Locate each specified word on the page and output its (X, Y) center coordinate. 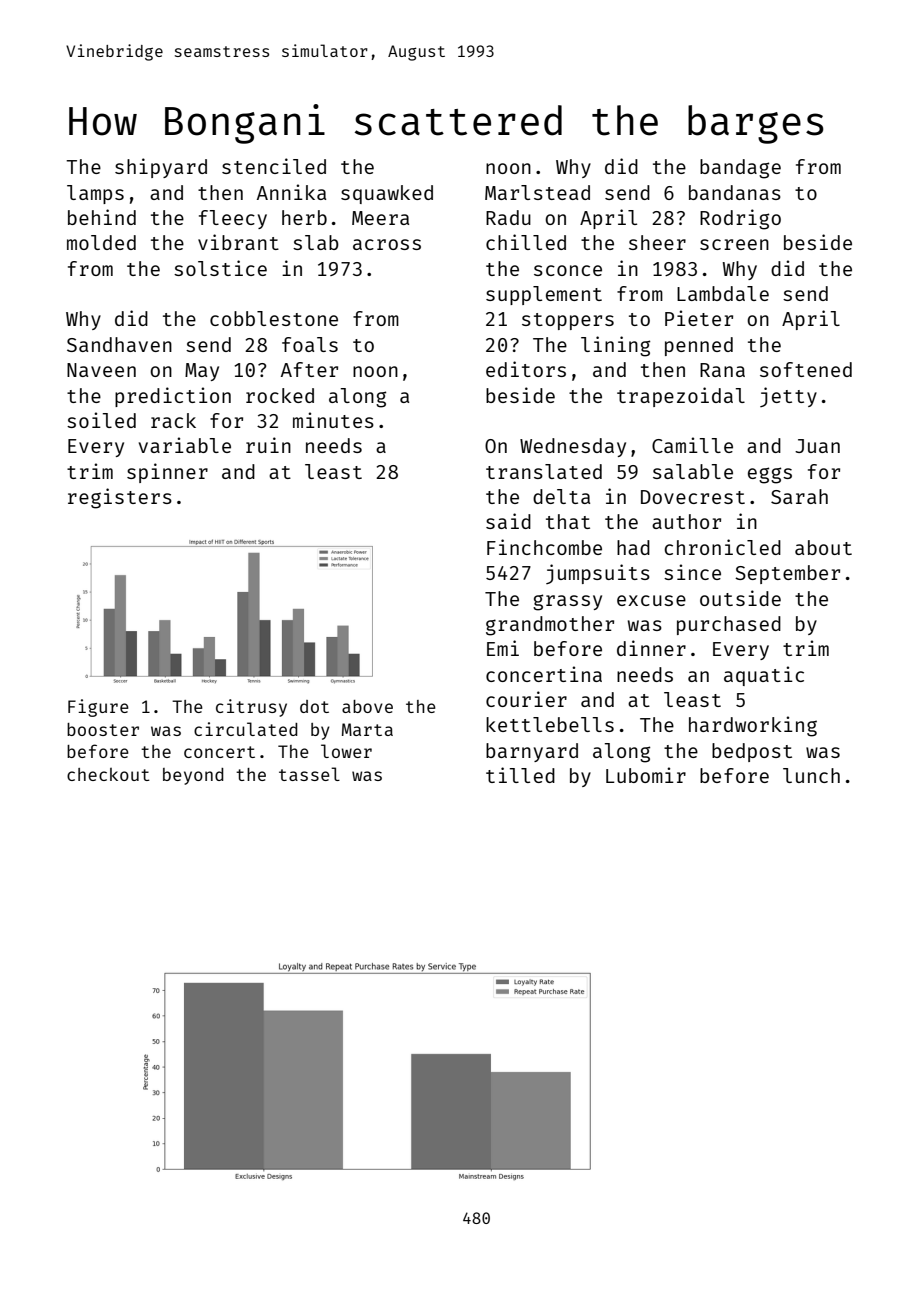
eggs (770, 475)
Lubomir (646, 775)
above (367, 706)
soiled (101, 420)
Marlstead (537, 192)
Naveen (101, 370)
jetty (788, 397)
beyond (193, 776)
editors (526, 369)
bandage (740, 169)
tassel (309, 774)
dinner (651, 648)
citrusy (251, 708)
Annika (291, 192)
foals (310, 344)
